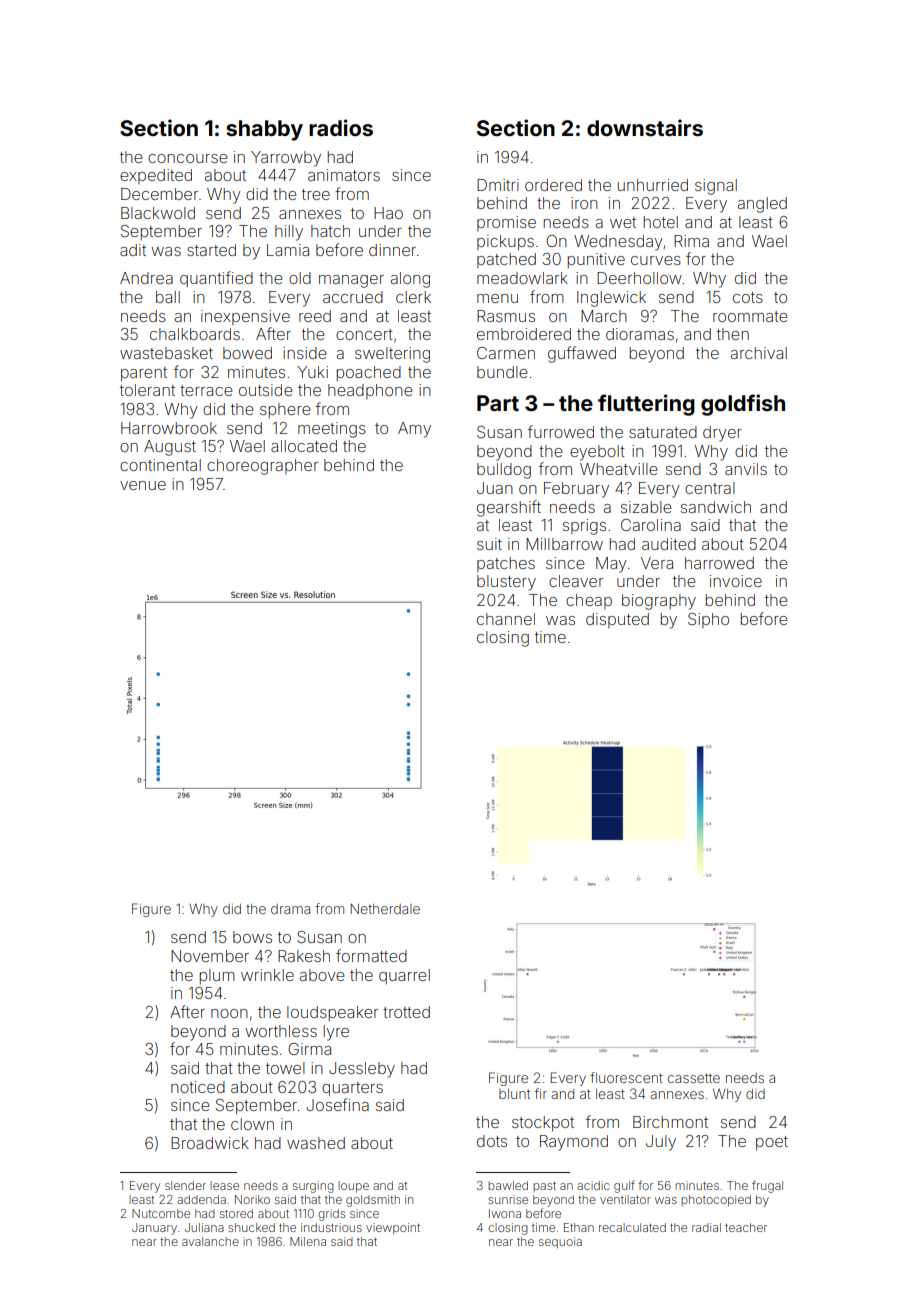  What do you see at coordinates (252, 937) in the image?
I see `bows` at bounding box center [252, 937].
